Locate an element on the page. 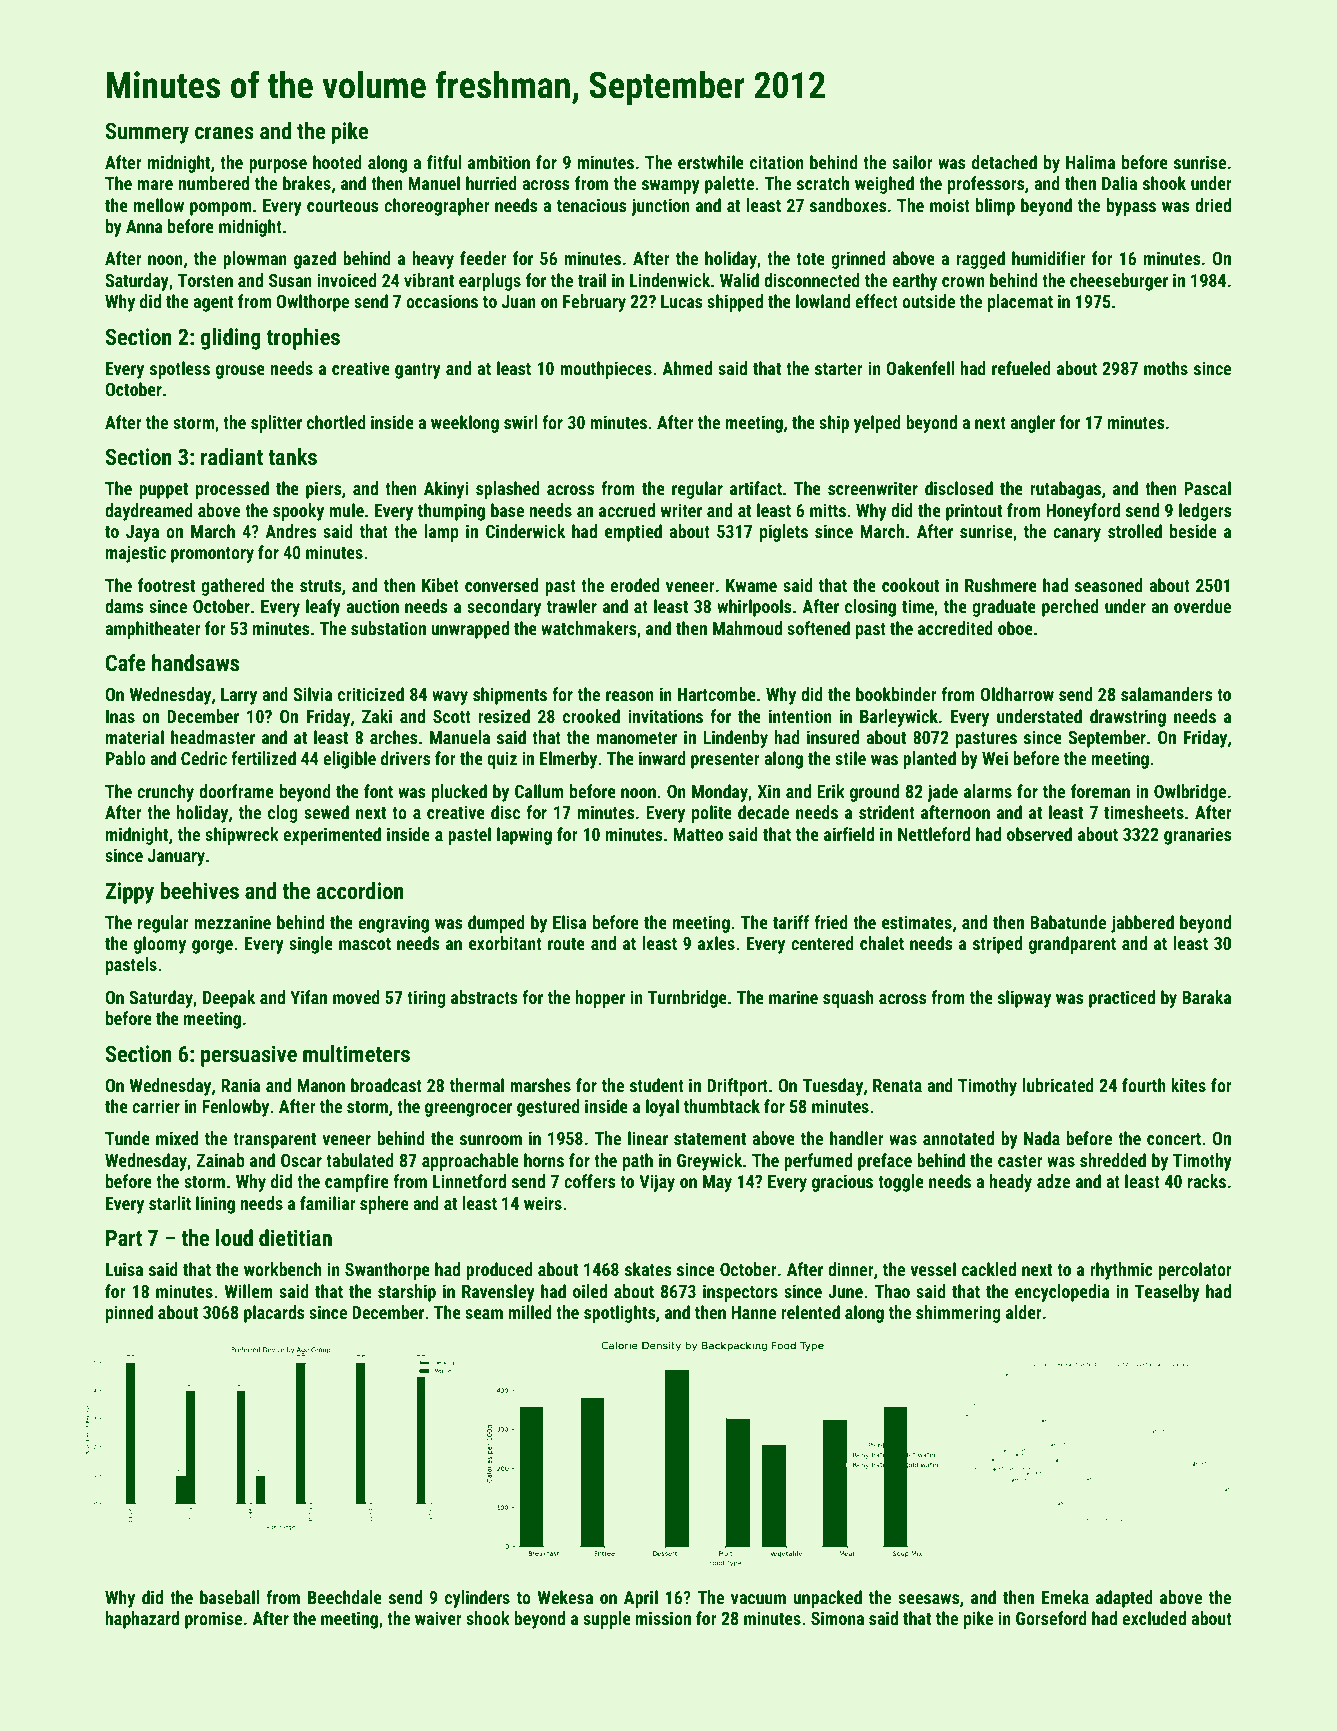 Image resolution: width=1337 pixels, height=1731 pixels. erstwhile is located at coordinates (711, 162).
